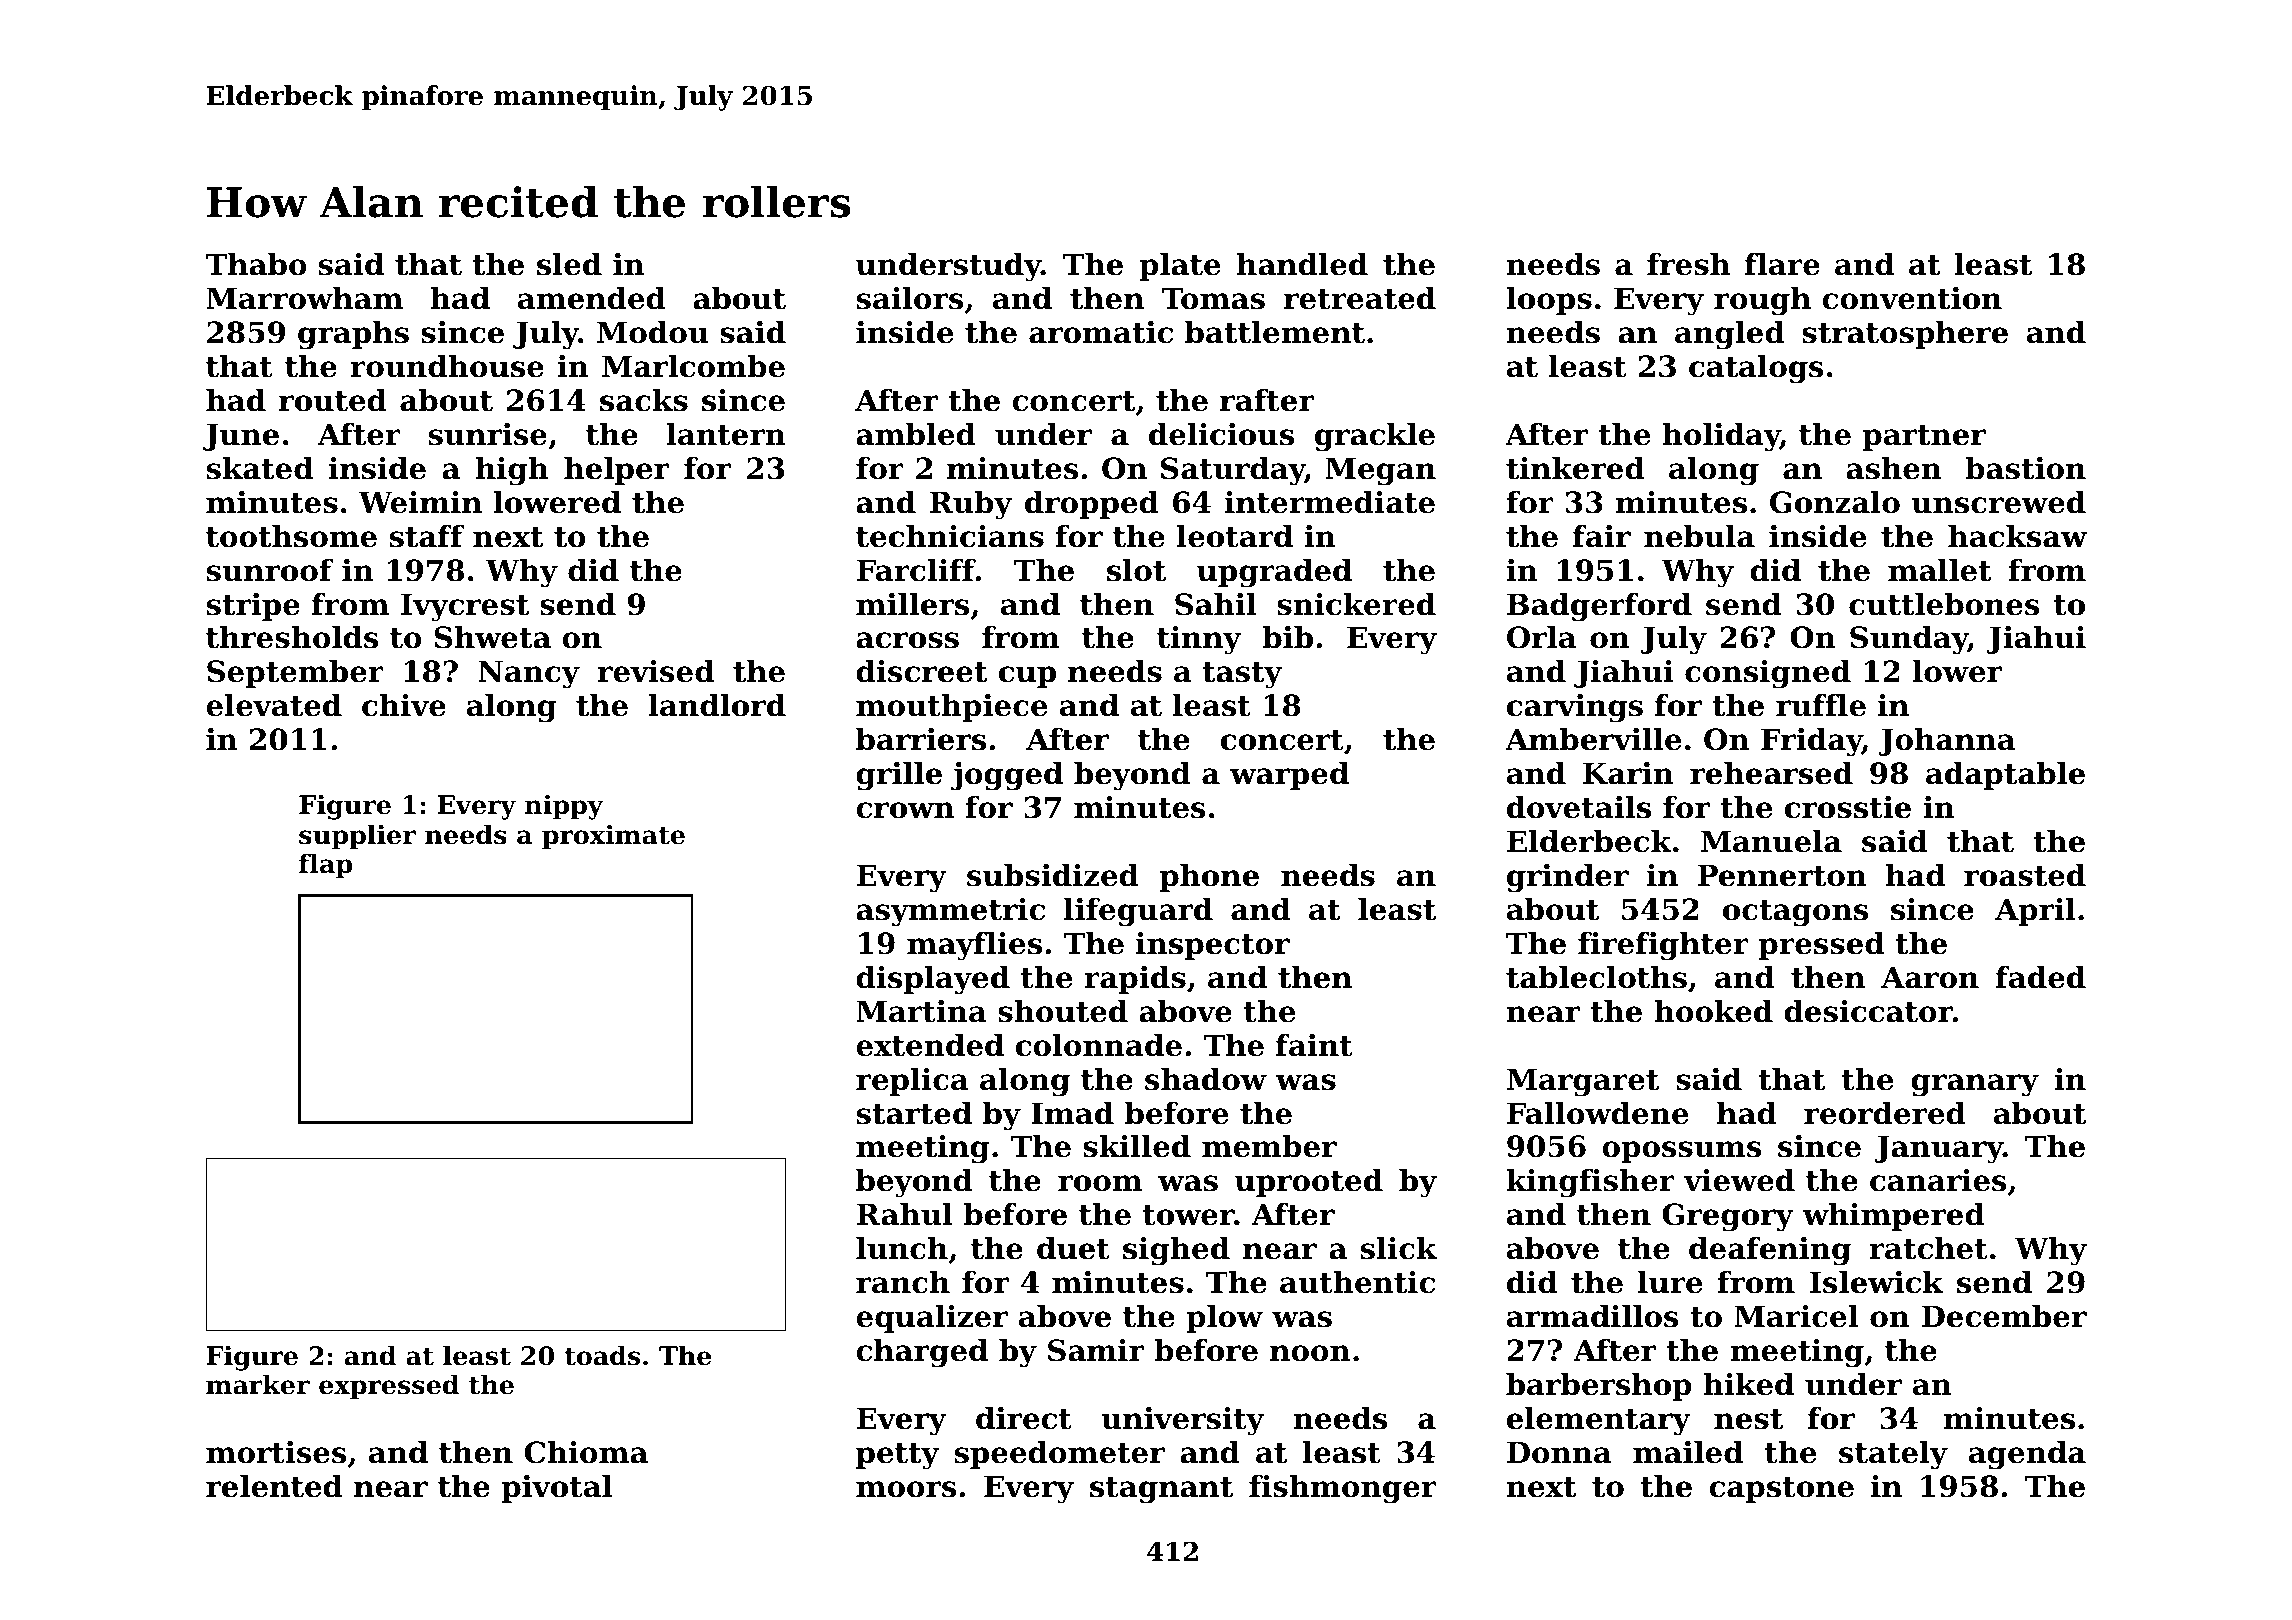 The height and width of the screenshot is (1620, 2292). Describe the element at coordinates (2004, 1316) in the screenshot. I see `December` at that location.
